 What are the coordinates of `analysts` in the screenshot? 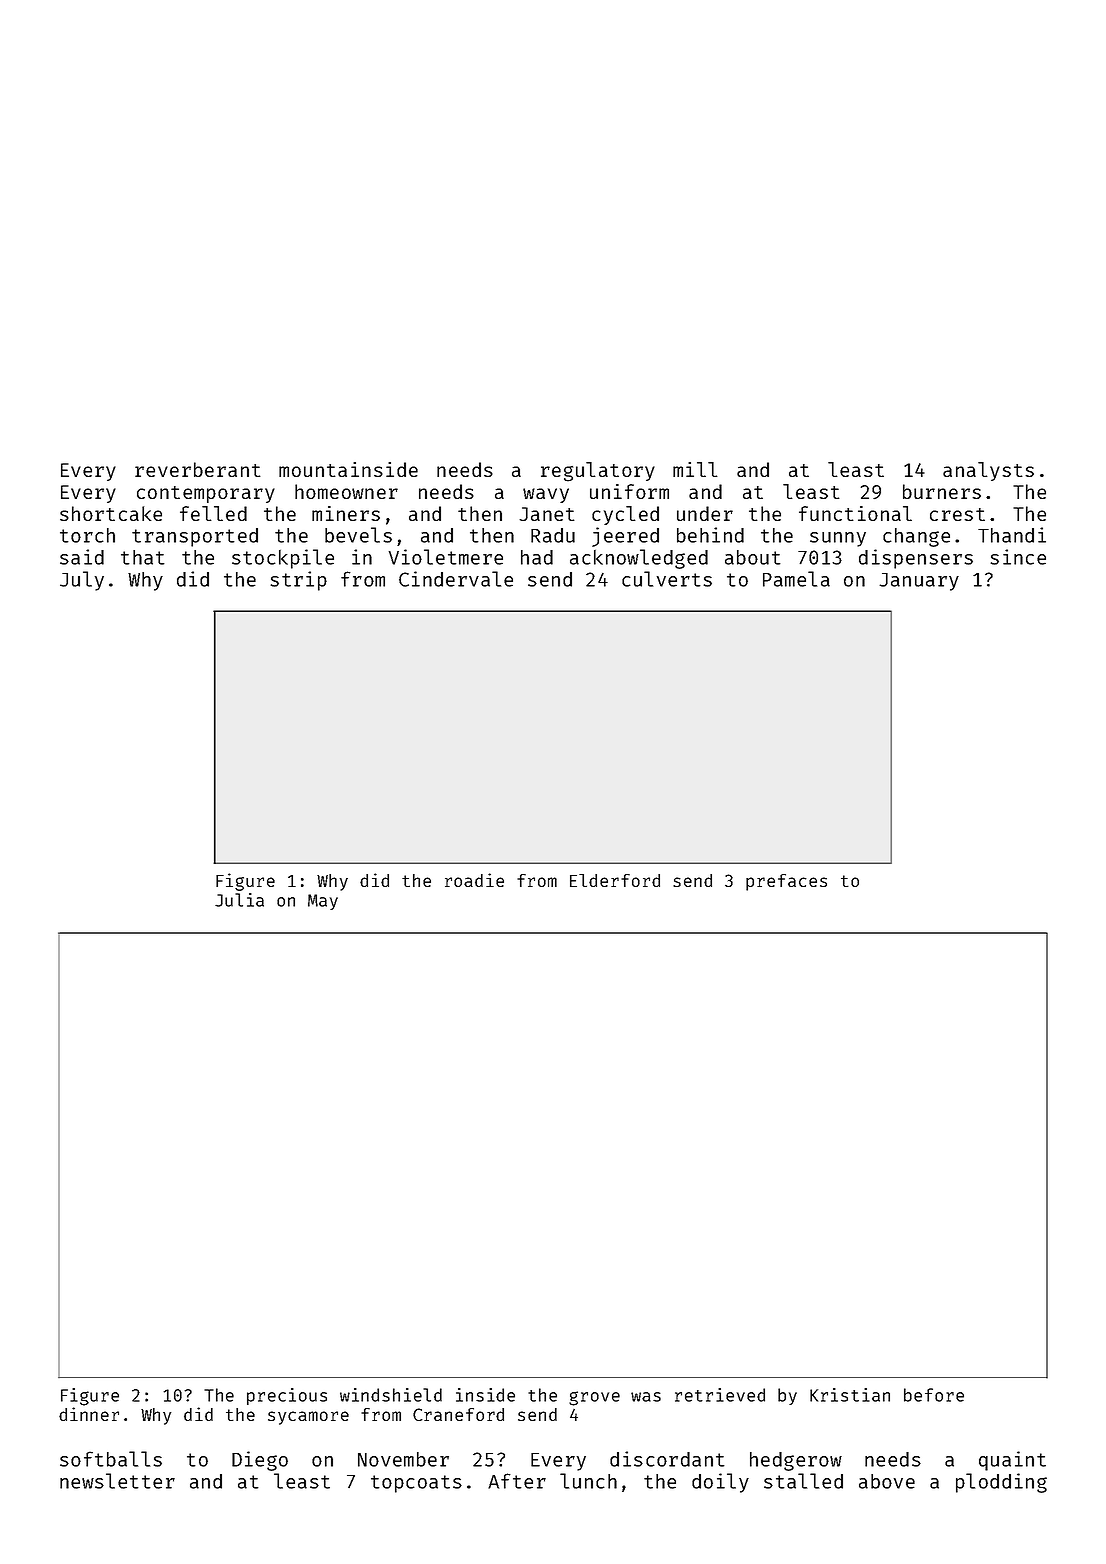 It's located at (988, 471).
